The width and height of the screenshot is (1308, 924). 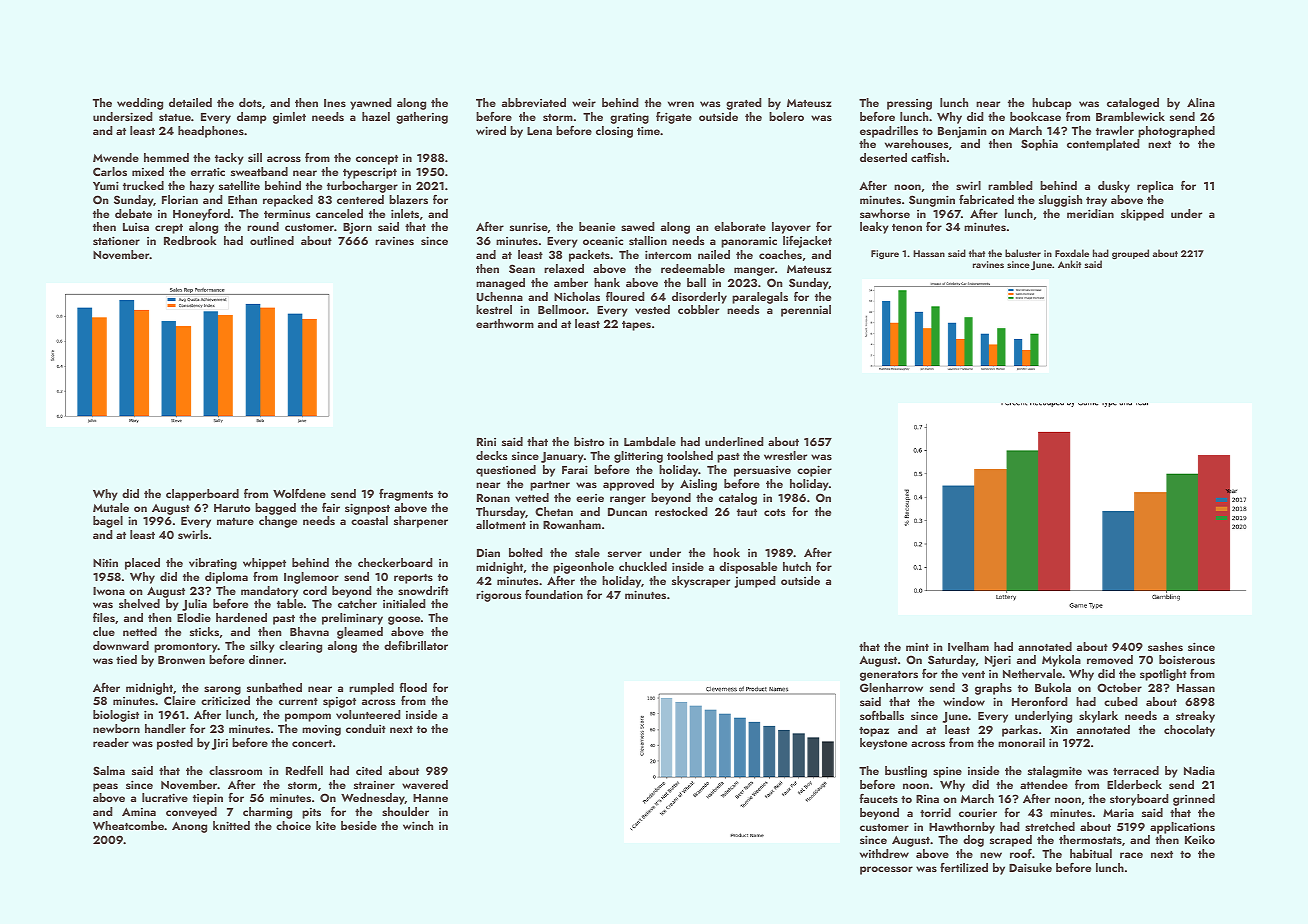 I want to click on Redfell, so click(x=304, y=770).
